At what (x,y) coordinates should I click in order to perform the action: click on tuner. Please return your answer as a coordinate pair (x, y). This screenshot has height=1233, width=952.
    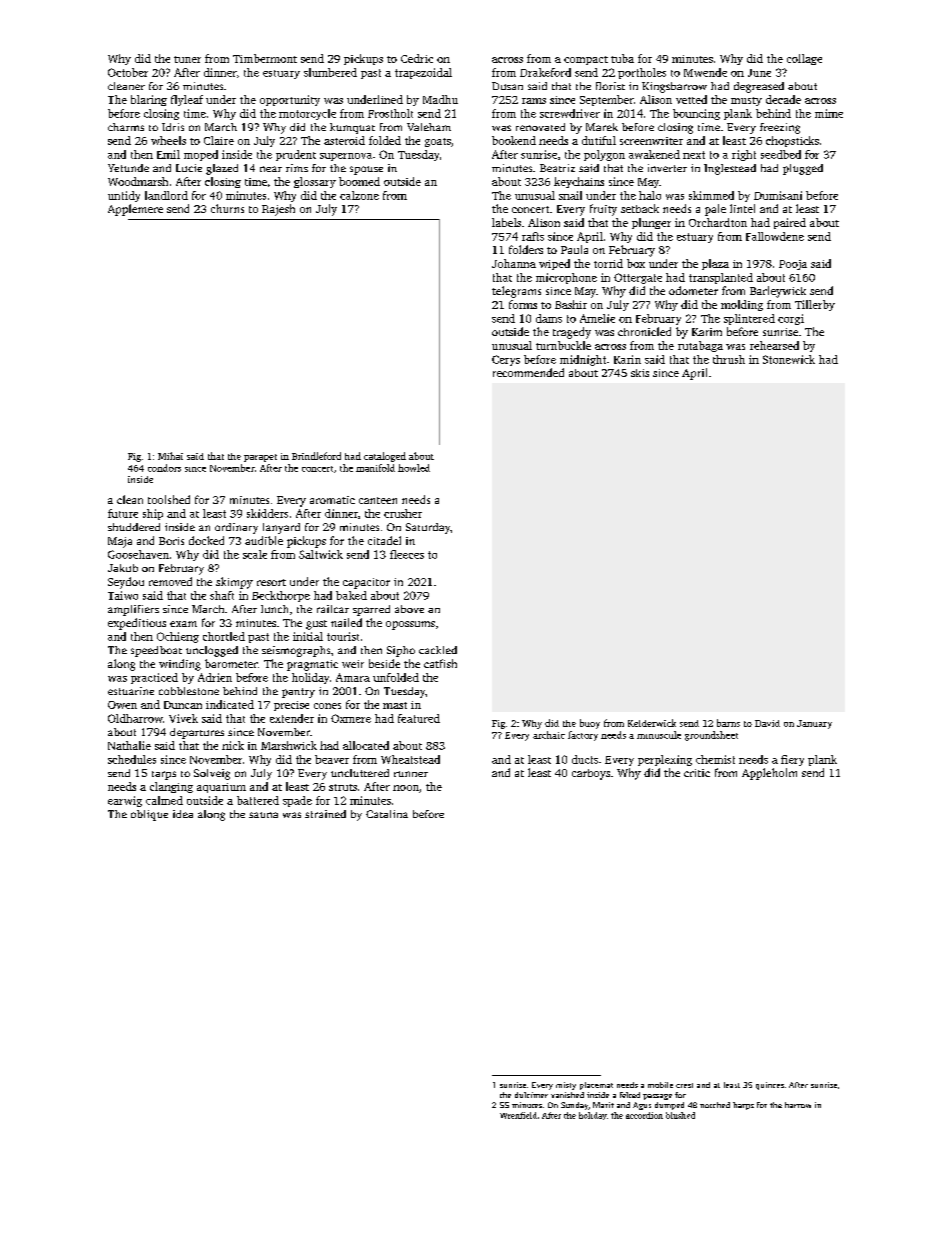
    Looking at the image, I should click on (187, 59).
